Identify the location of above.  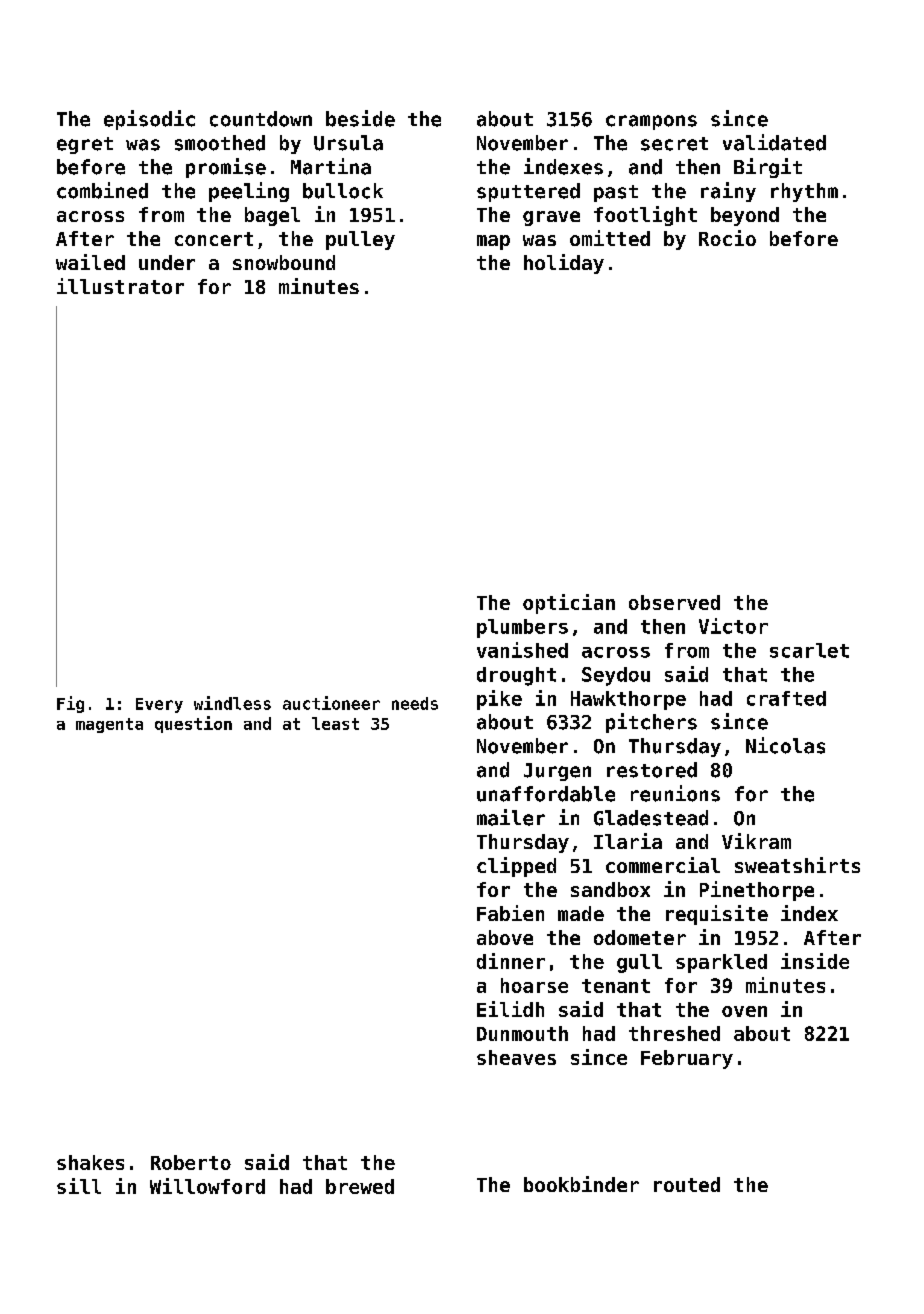
(505, 937).
